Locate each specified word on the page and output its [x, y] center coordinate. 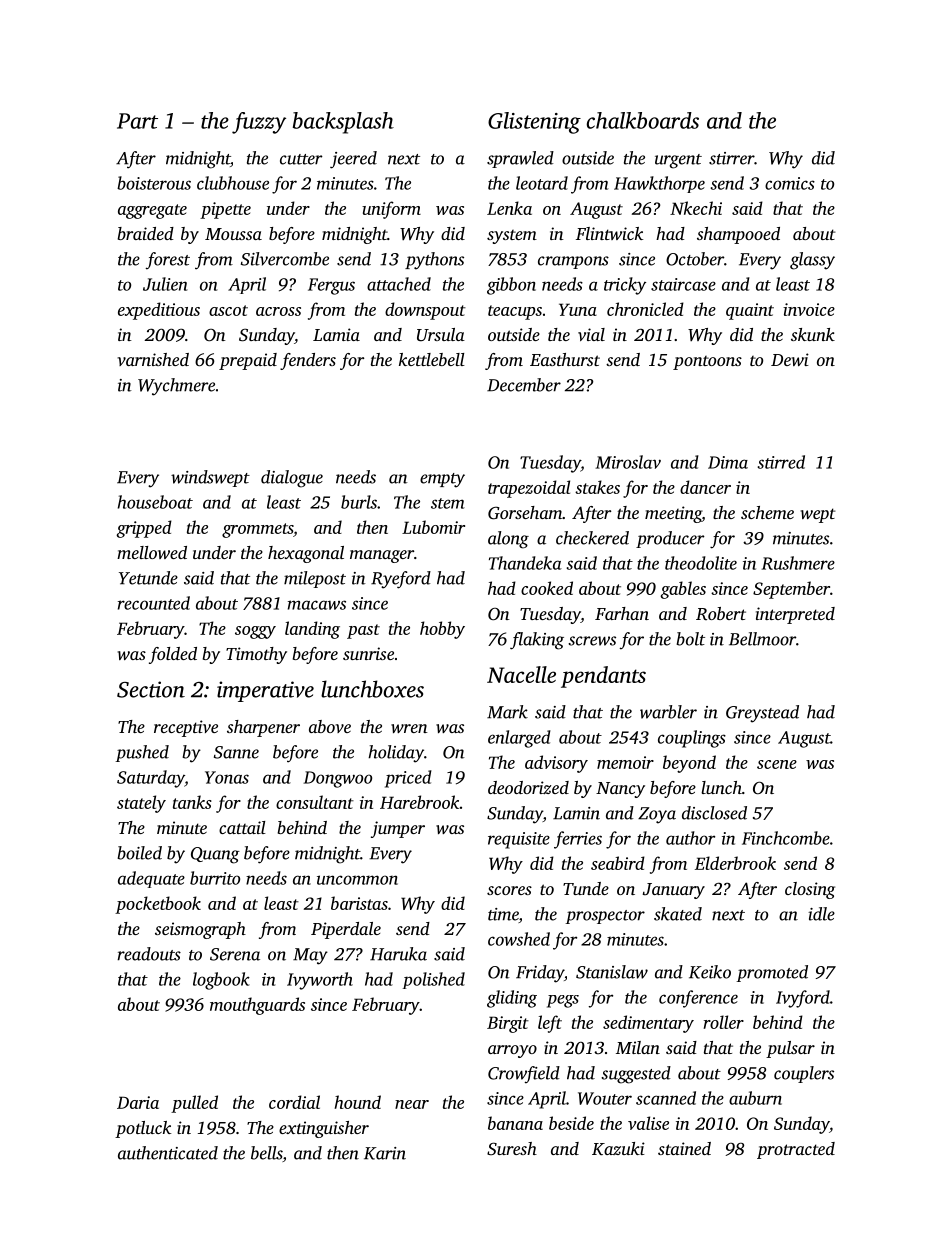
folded [173, 655]
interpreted [795, 615]
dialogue [292, 479]
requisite [519, 840]
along [508, 540]
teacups [515, 312]
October [695, 259]
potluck [143, 1129]
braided [145, 233]
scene [777, 764]
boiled [139, 853]
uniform [391, 210]
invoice [809, 309]
